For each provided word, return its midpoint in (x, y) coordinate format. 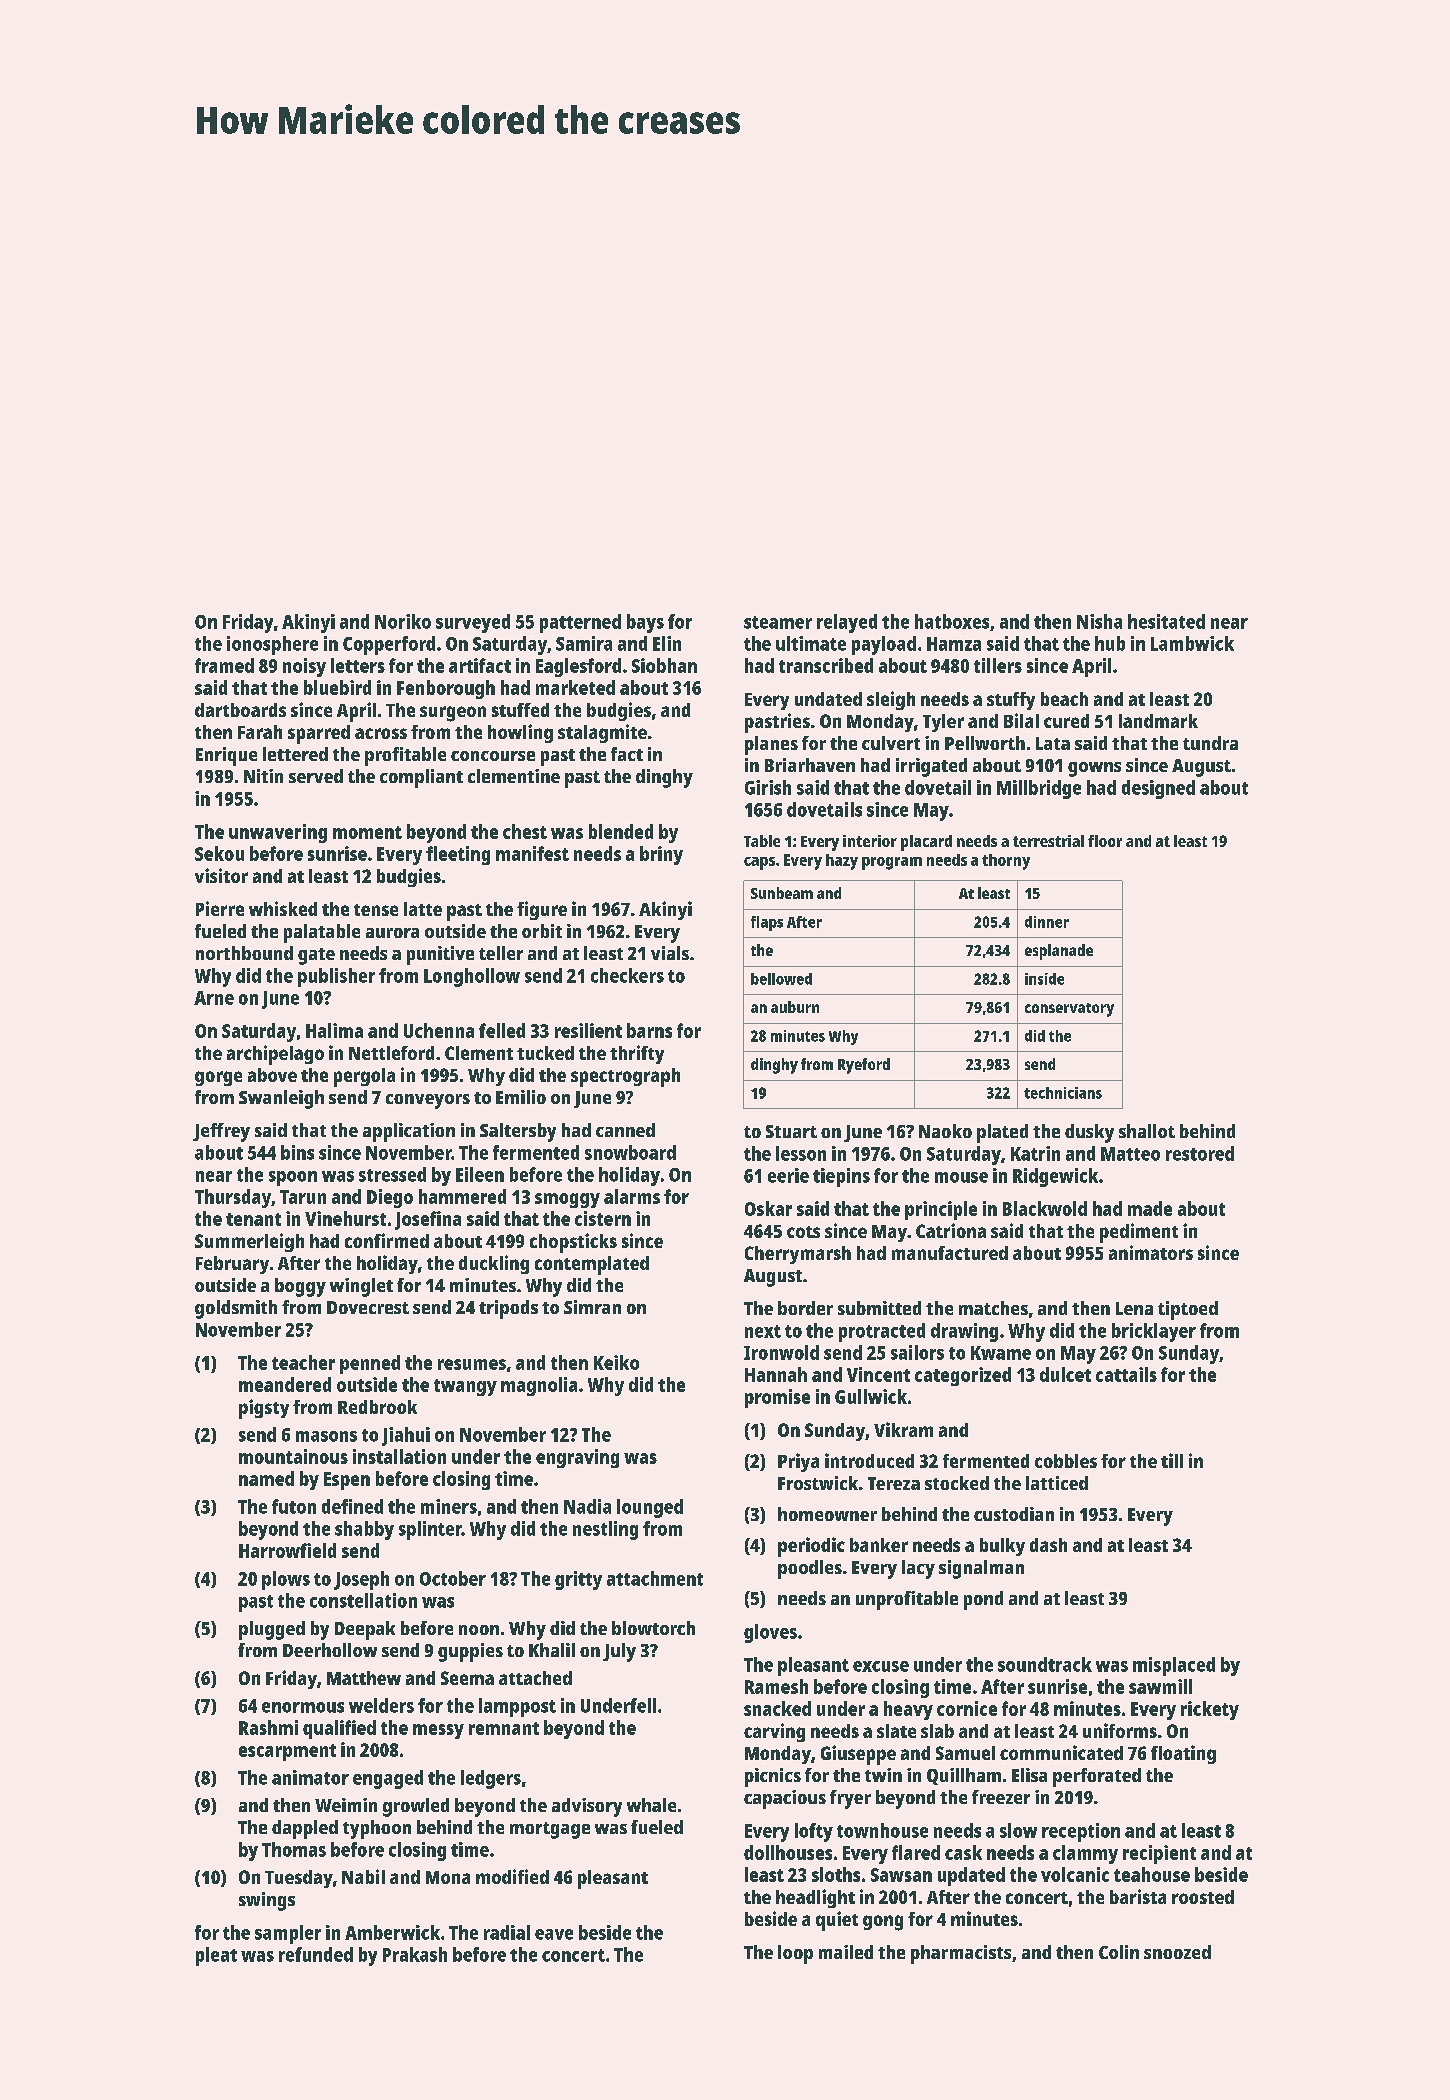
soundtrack (1045, 1664)
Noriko (403, 621)
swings (267, 1901)
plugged (272, 1630)
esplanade (1059, 952)
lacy (918, 1569)
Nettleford (391, 1053)
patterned (580, 623)
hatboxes (952, 621)
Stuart (791, 1131)
